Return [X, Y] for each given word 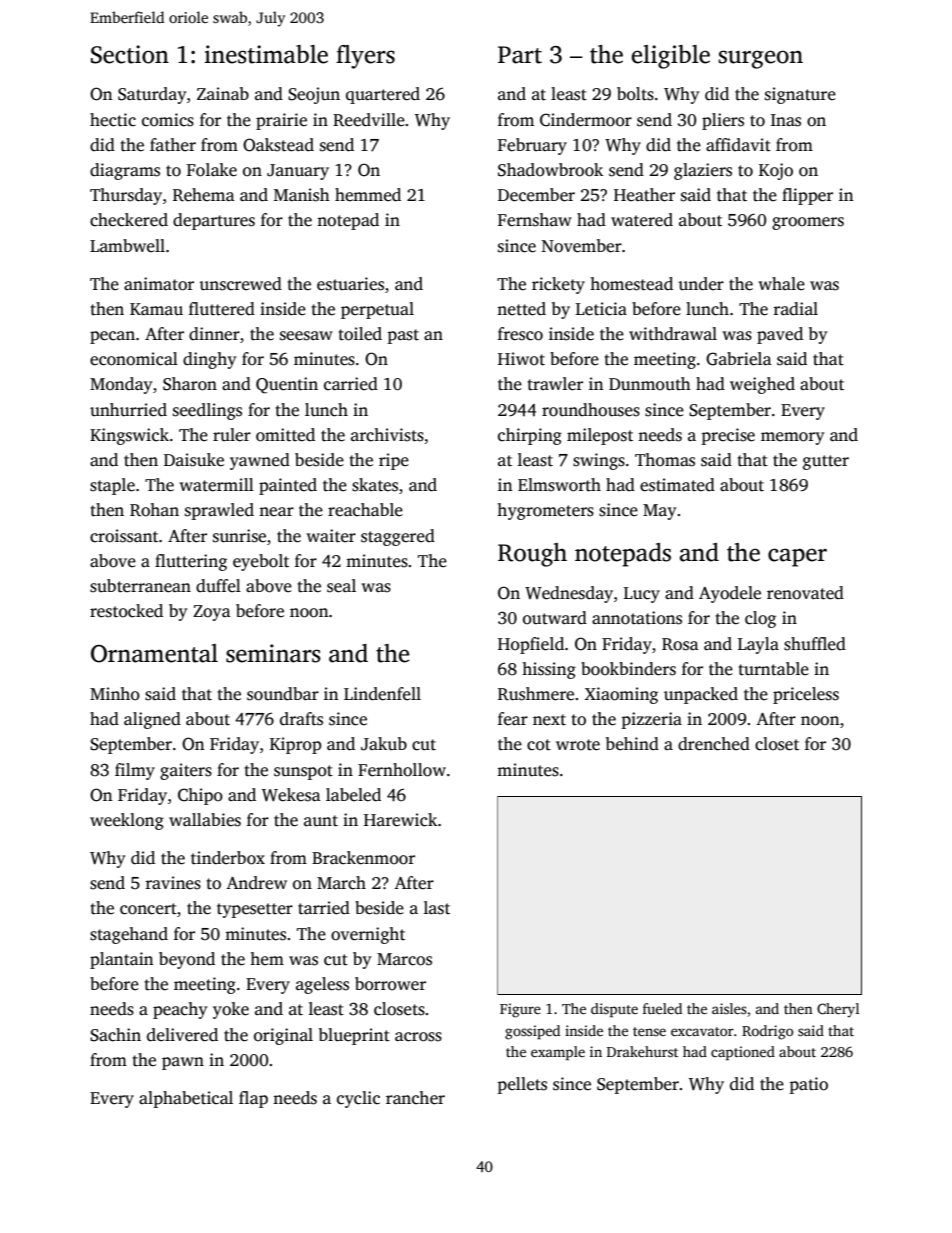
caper [797, 557]
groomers [808, 223]
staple [112, 486]
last [437, 908]
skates [375, 485]
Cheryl [838, 1010]
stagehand [129, 935]
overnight [368, 935]
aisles [729, 1008]
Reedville [369, 120]
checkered [129, 220]
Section [130, 54]
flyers [365, 57]
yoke [231, 1010]
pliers [723, 121]
